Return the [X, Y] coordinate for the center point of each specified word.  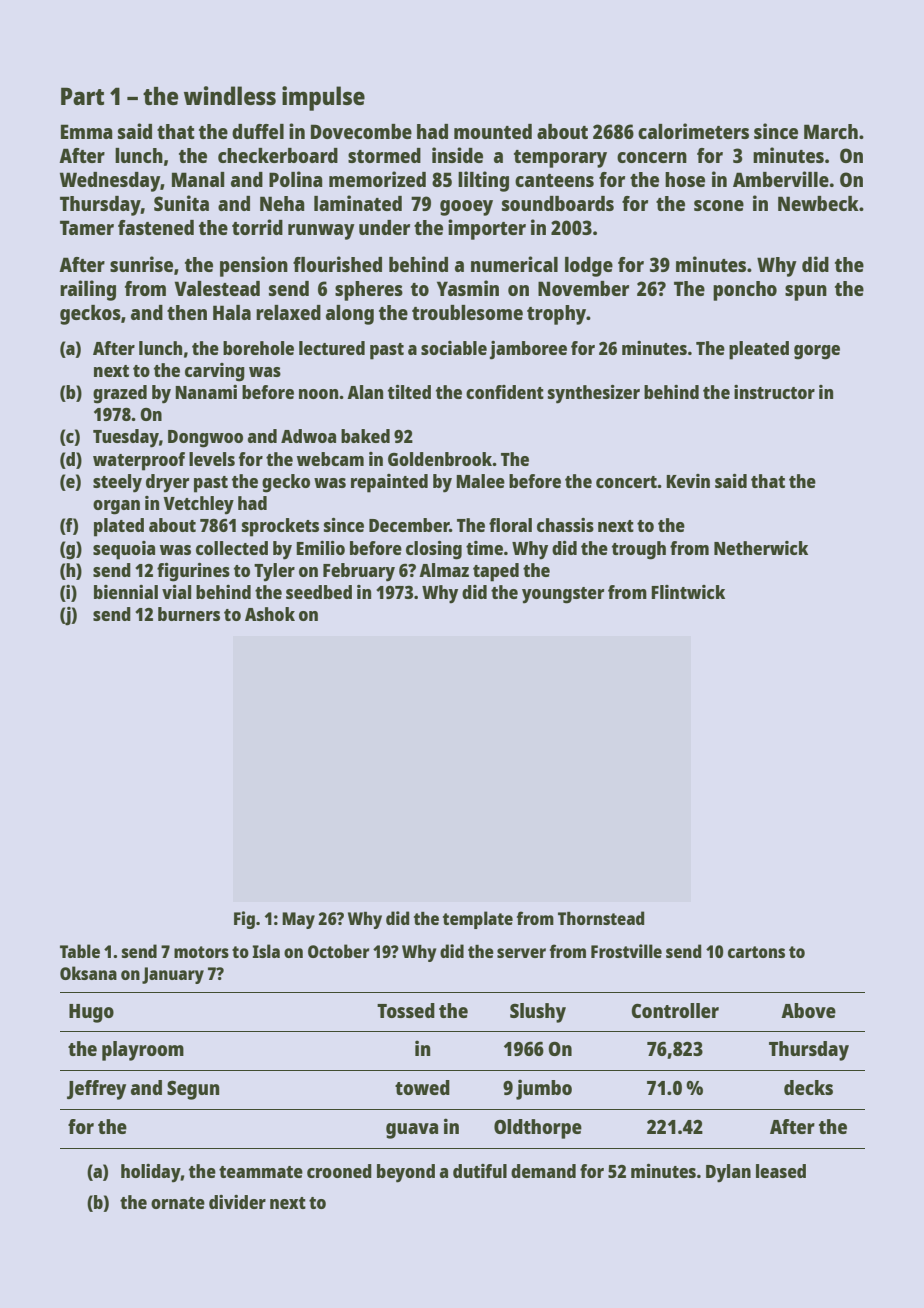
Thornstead [601, 918]
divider [237, 1202]
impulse [323, 98]
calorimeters [693, 131]
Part [82, 96]
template [478, 920]
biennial [126, 592]
